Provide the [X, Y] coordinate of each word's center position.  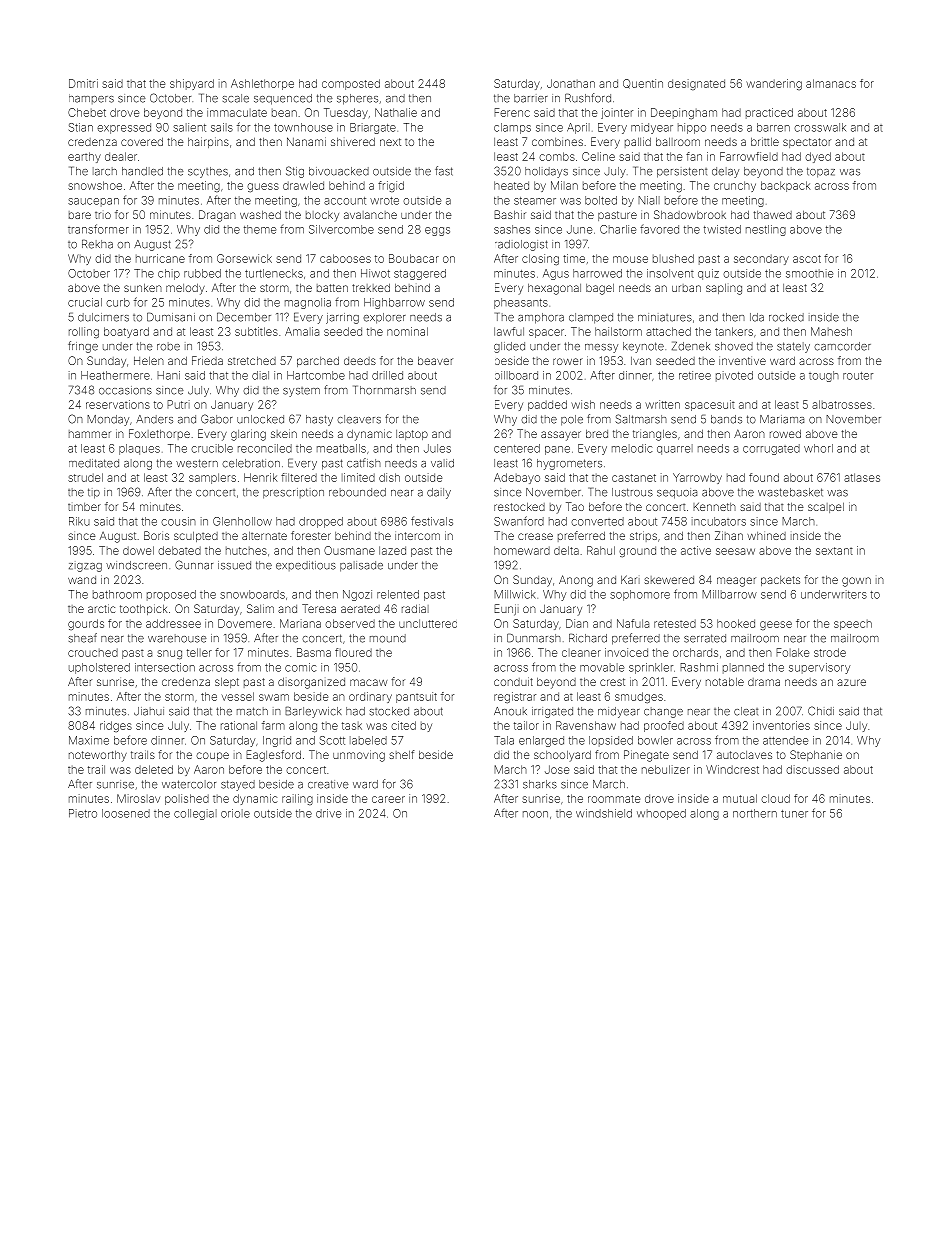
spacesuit [710, 405]
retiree [695, 375]
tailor [526, 725]
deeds [360, 361]
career [388, 799]
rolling [84, 332]
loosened [126, 813]
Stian [81, 127]
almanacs [831, 83]
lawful [509, 331]
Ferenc [512, 112]
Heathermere [115, 375]
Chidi [821, 711]
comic [300, 667]
